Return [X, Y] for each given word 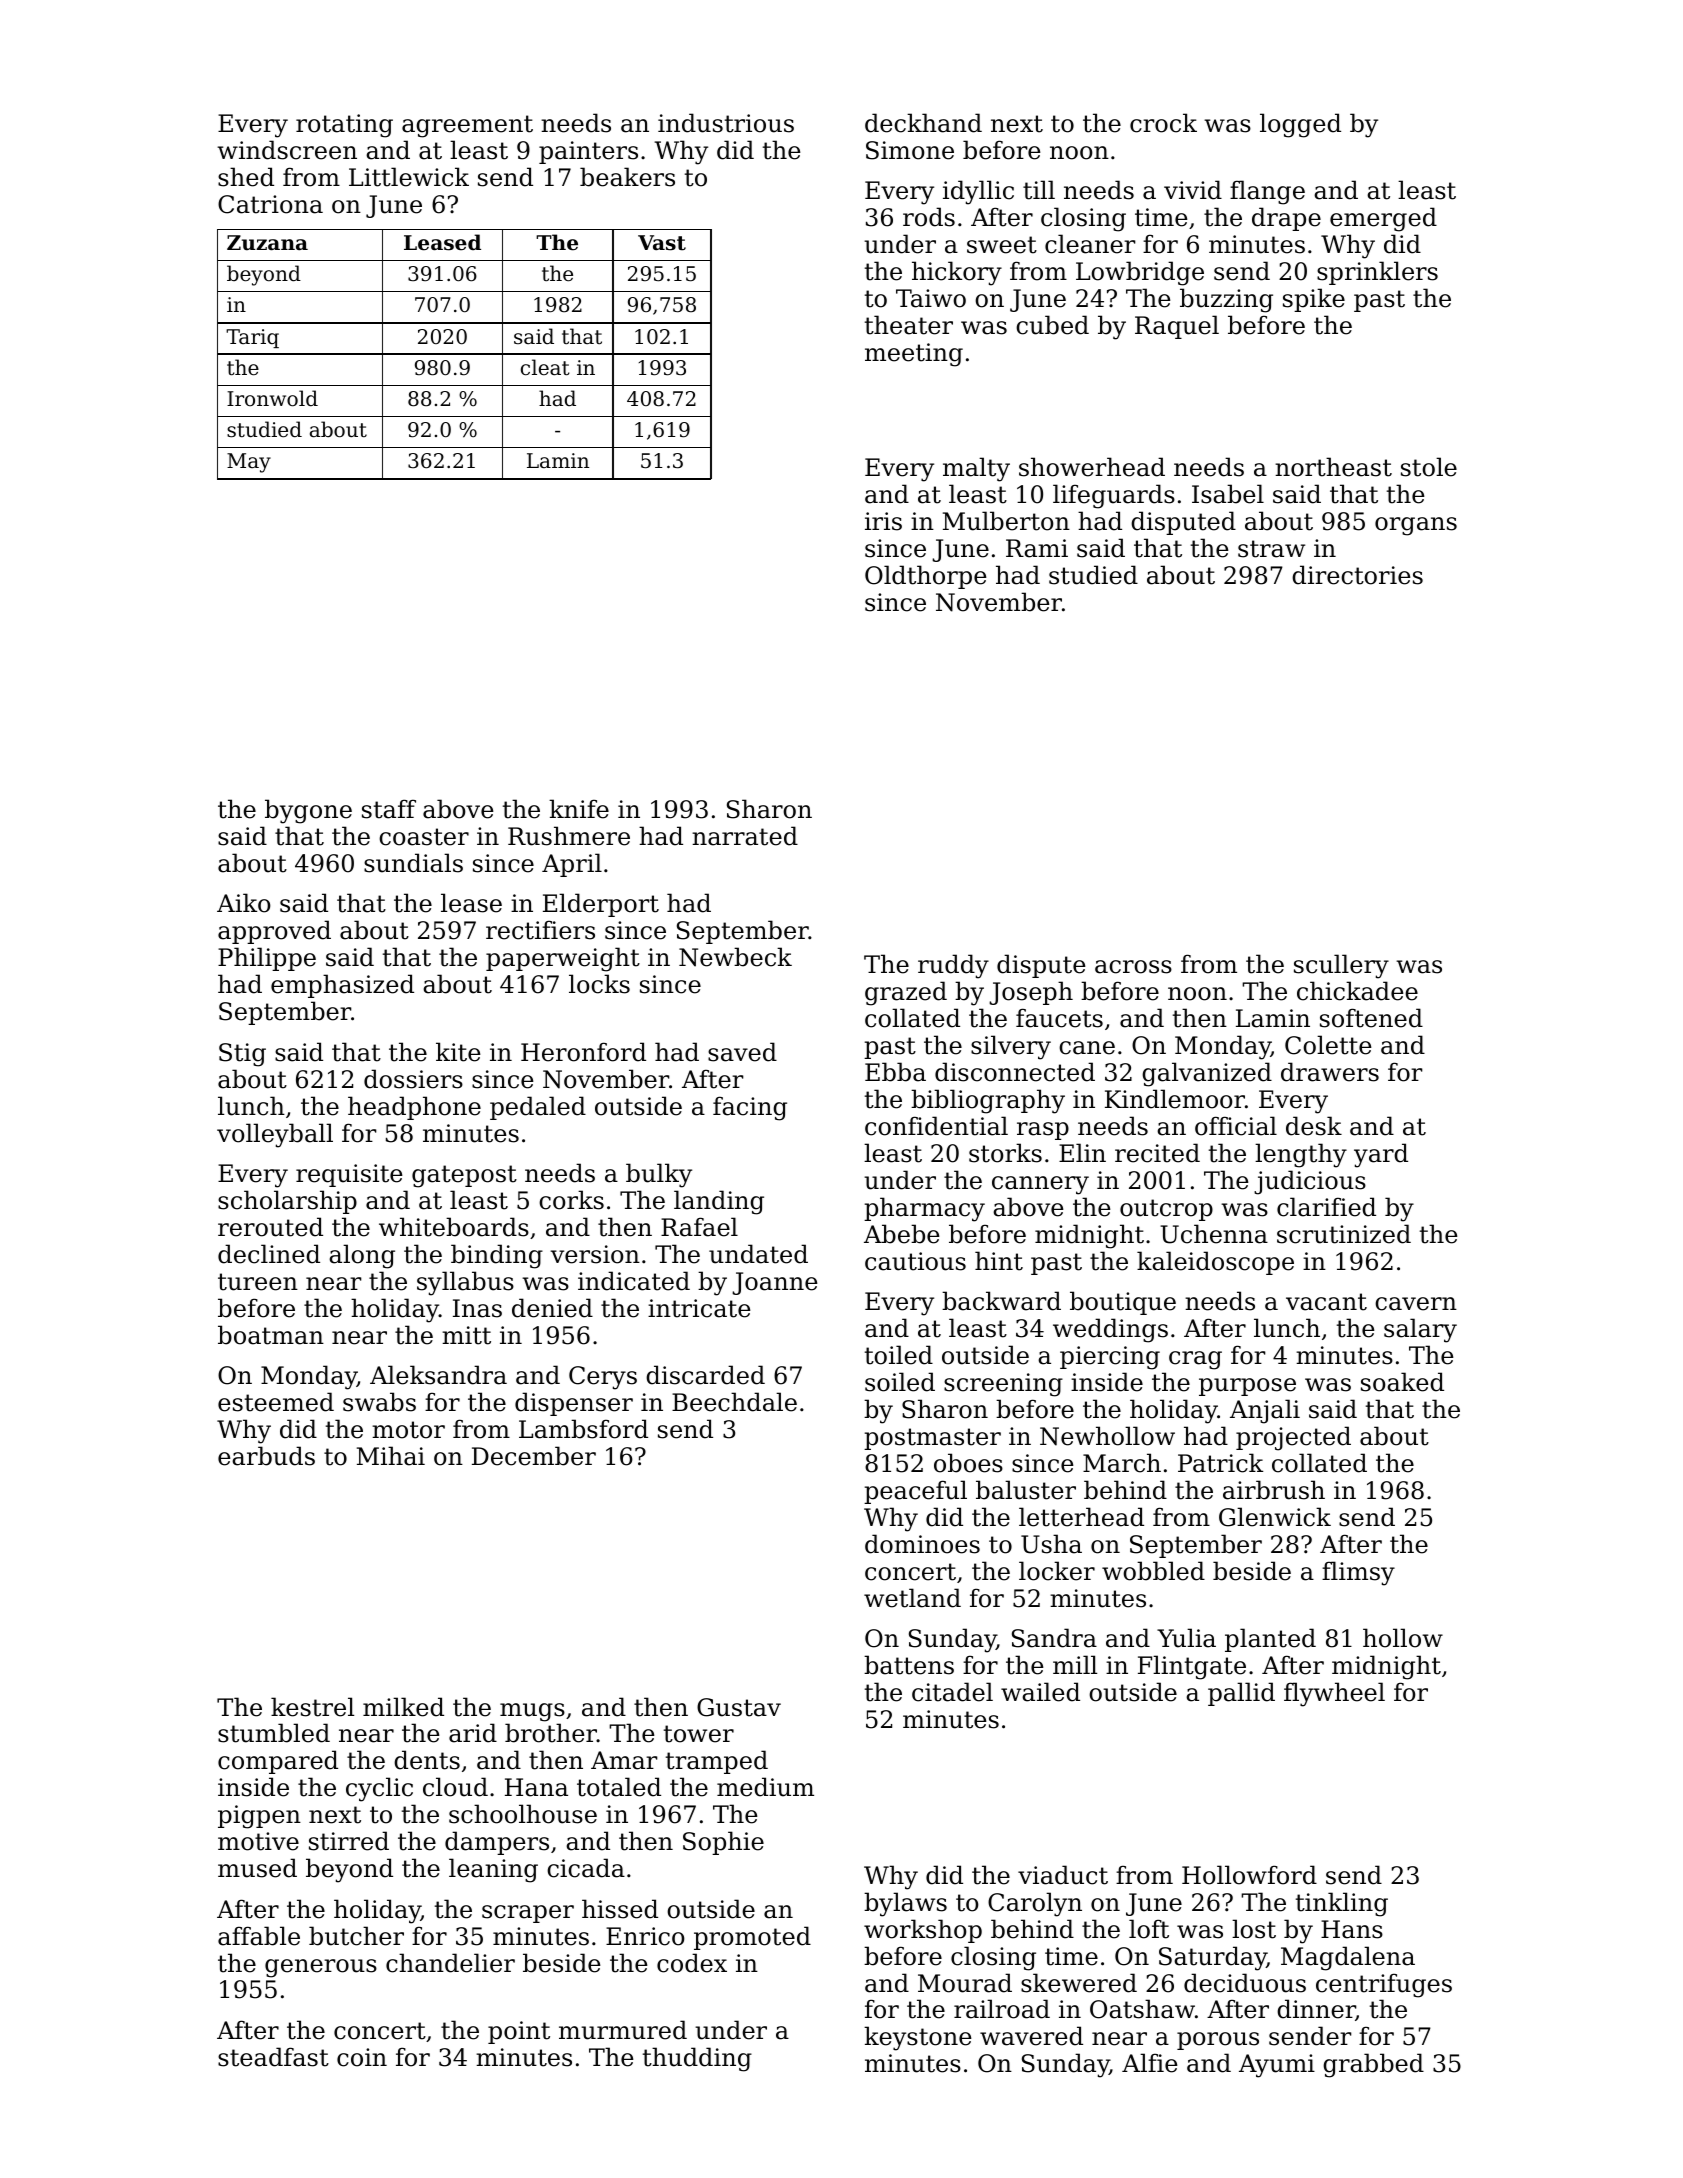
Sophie [723, 1843]
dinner [1316, 2010]
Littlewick [409, 177]
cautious [915, 1261]
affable [259, 1936]
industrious [726, 123]
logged [1300, 125]
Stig [242, 1055]
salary [1420, 1330]
